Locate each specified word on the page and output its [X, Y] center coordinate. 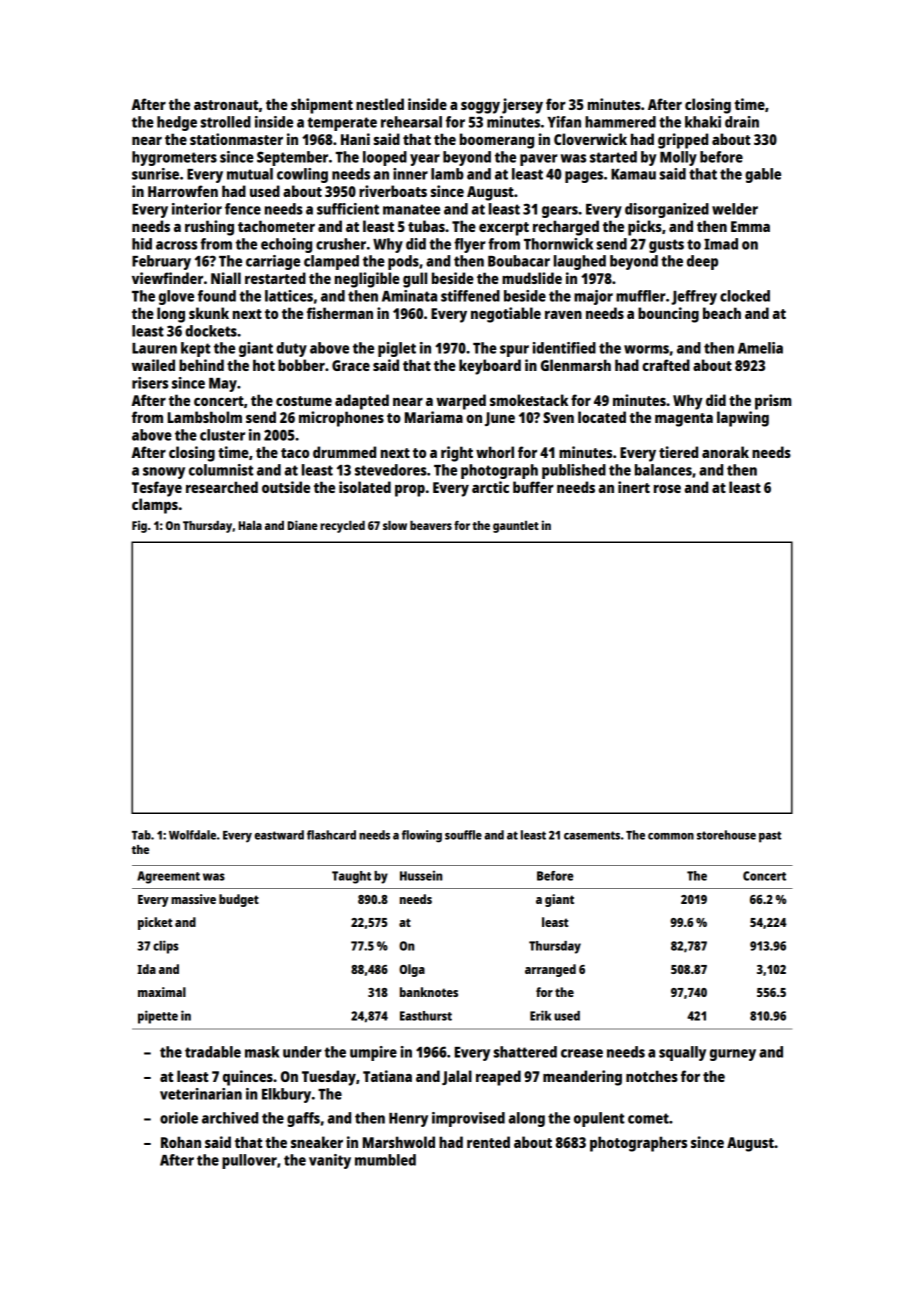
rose [667, 489]
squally [682, 1053]
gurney [733, 1055]
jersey [522, 106]
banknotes [429, 992]
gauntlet [516, 527]
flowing [422, 836]
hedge [177, 123]
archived [230, 1118]
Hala [250, 525]
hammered [620, 122]
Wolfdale [192, 835]
